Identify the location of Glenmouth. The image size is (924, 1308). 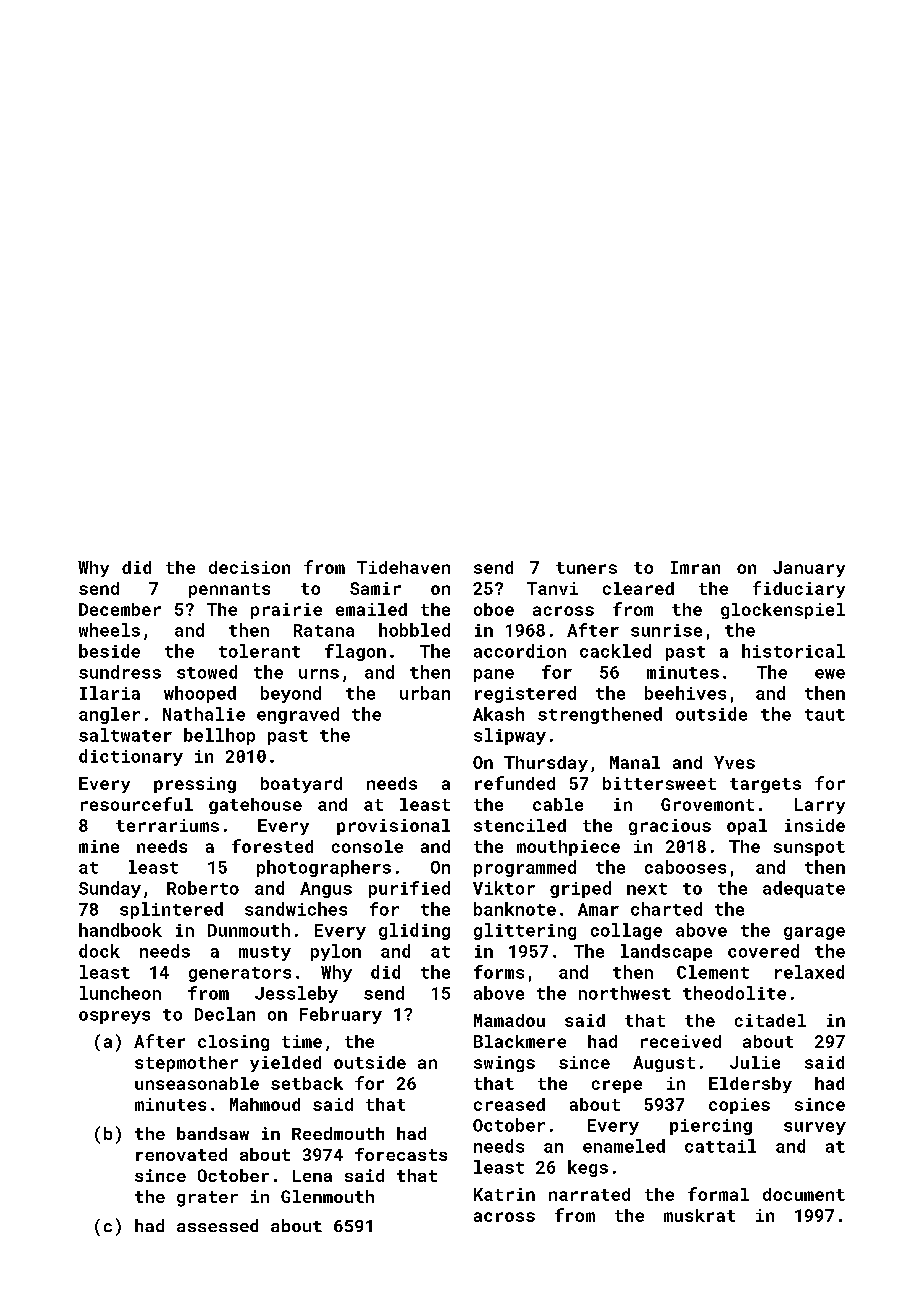
(327, 1196).
